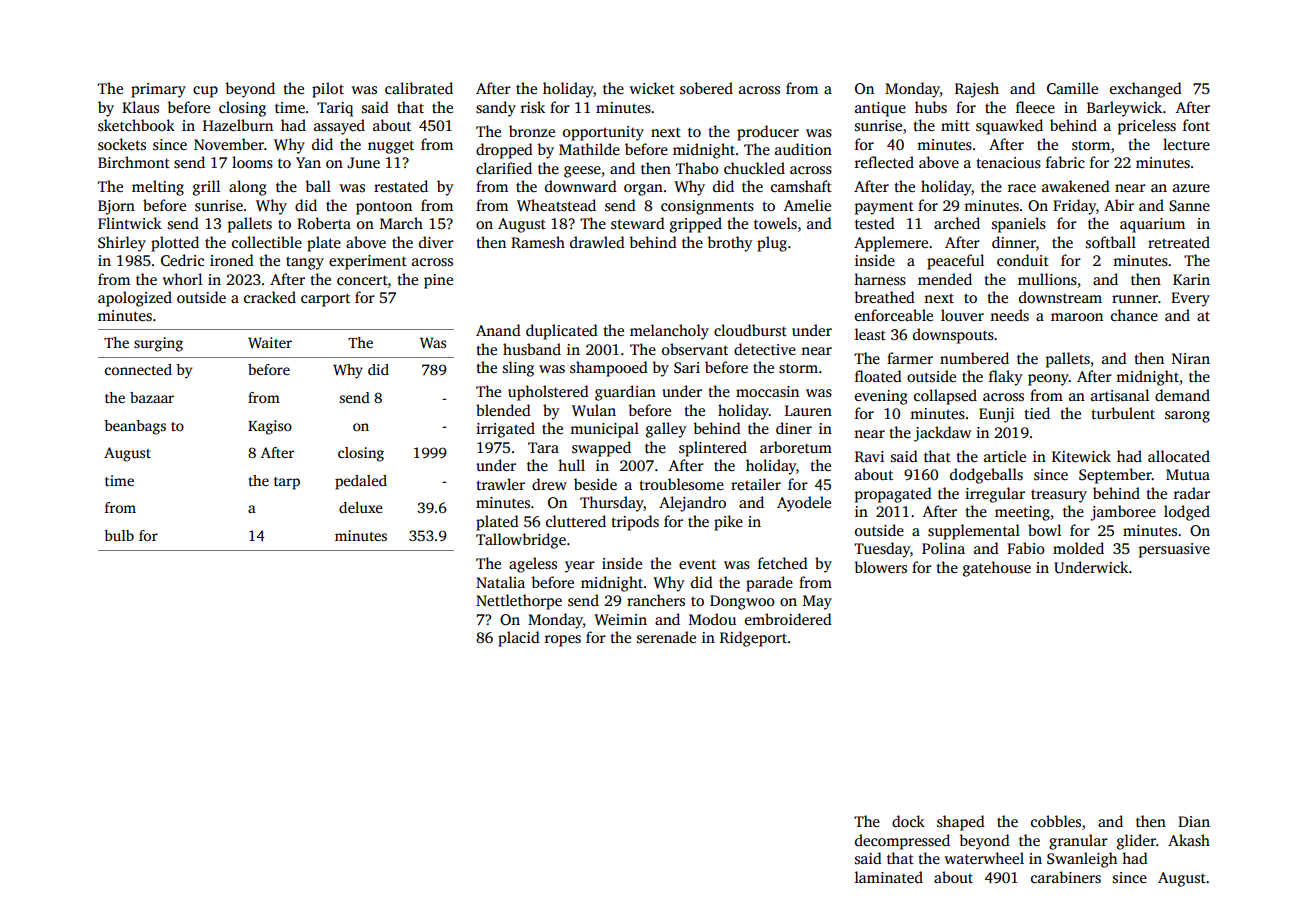 This image has width=1308, height=924. Describe the element at coordinates (974, 358) in the image. I see `numbered` at that location.
